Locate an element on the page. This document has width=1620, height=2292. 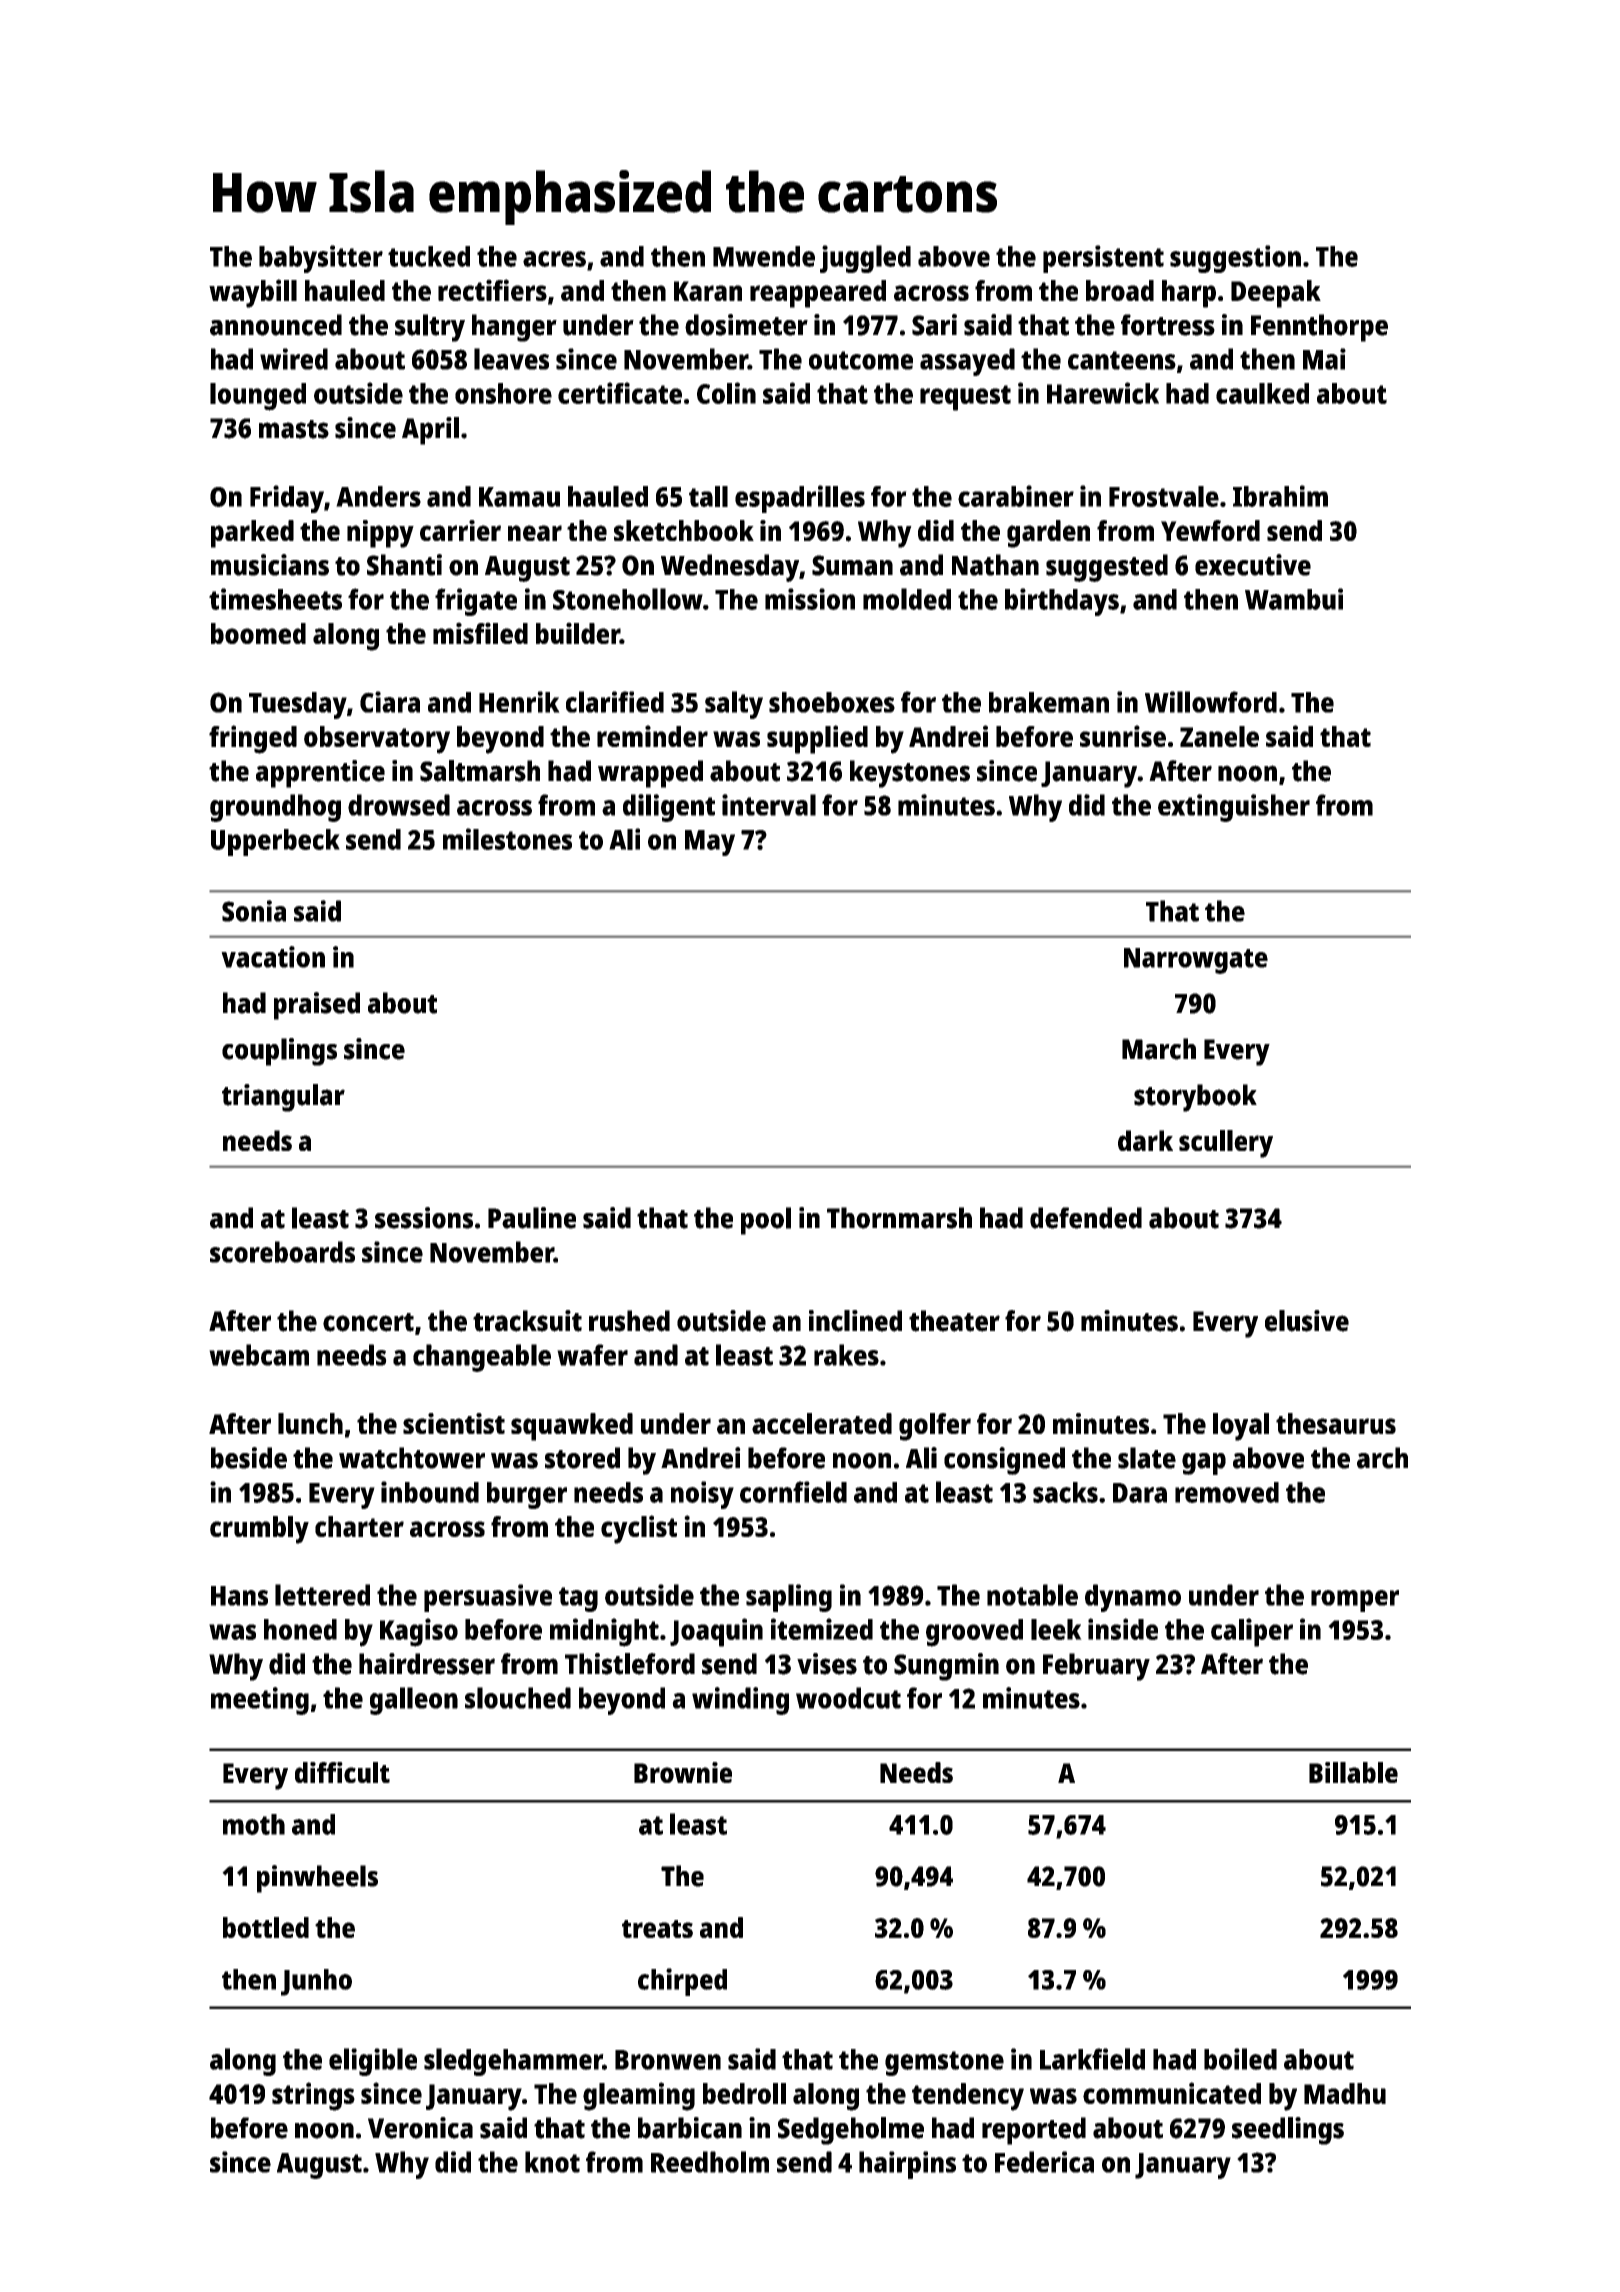
dosimeter is located at coordinates (746, 325).
